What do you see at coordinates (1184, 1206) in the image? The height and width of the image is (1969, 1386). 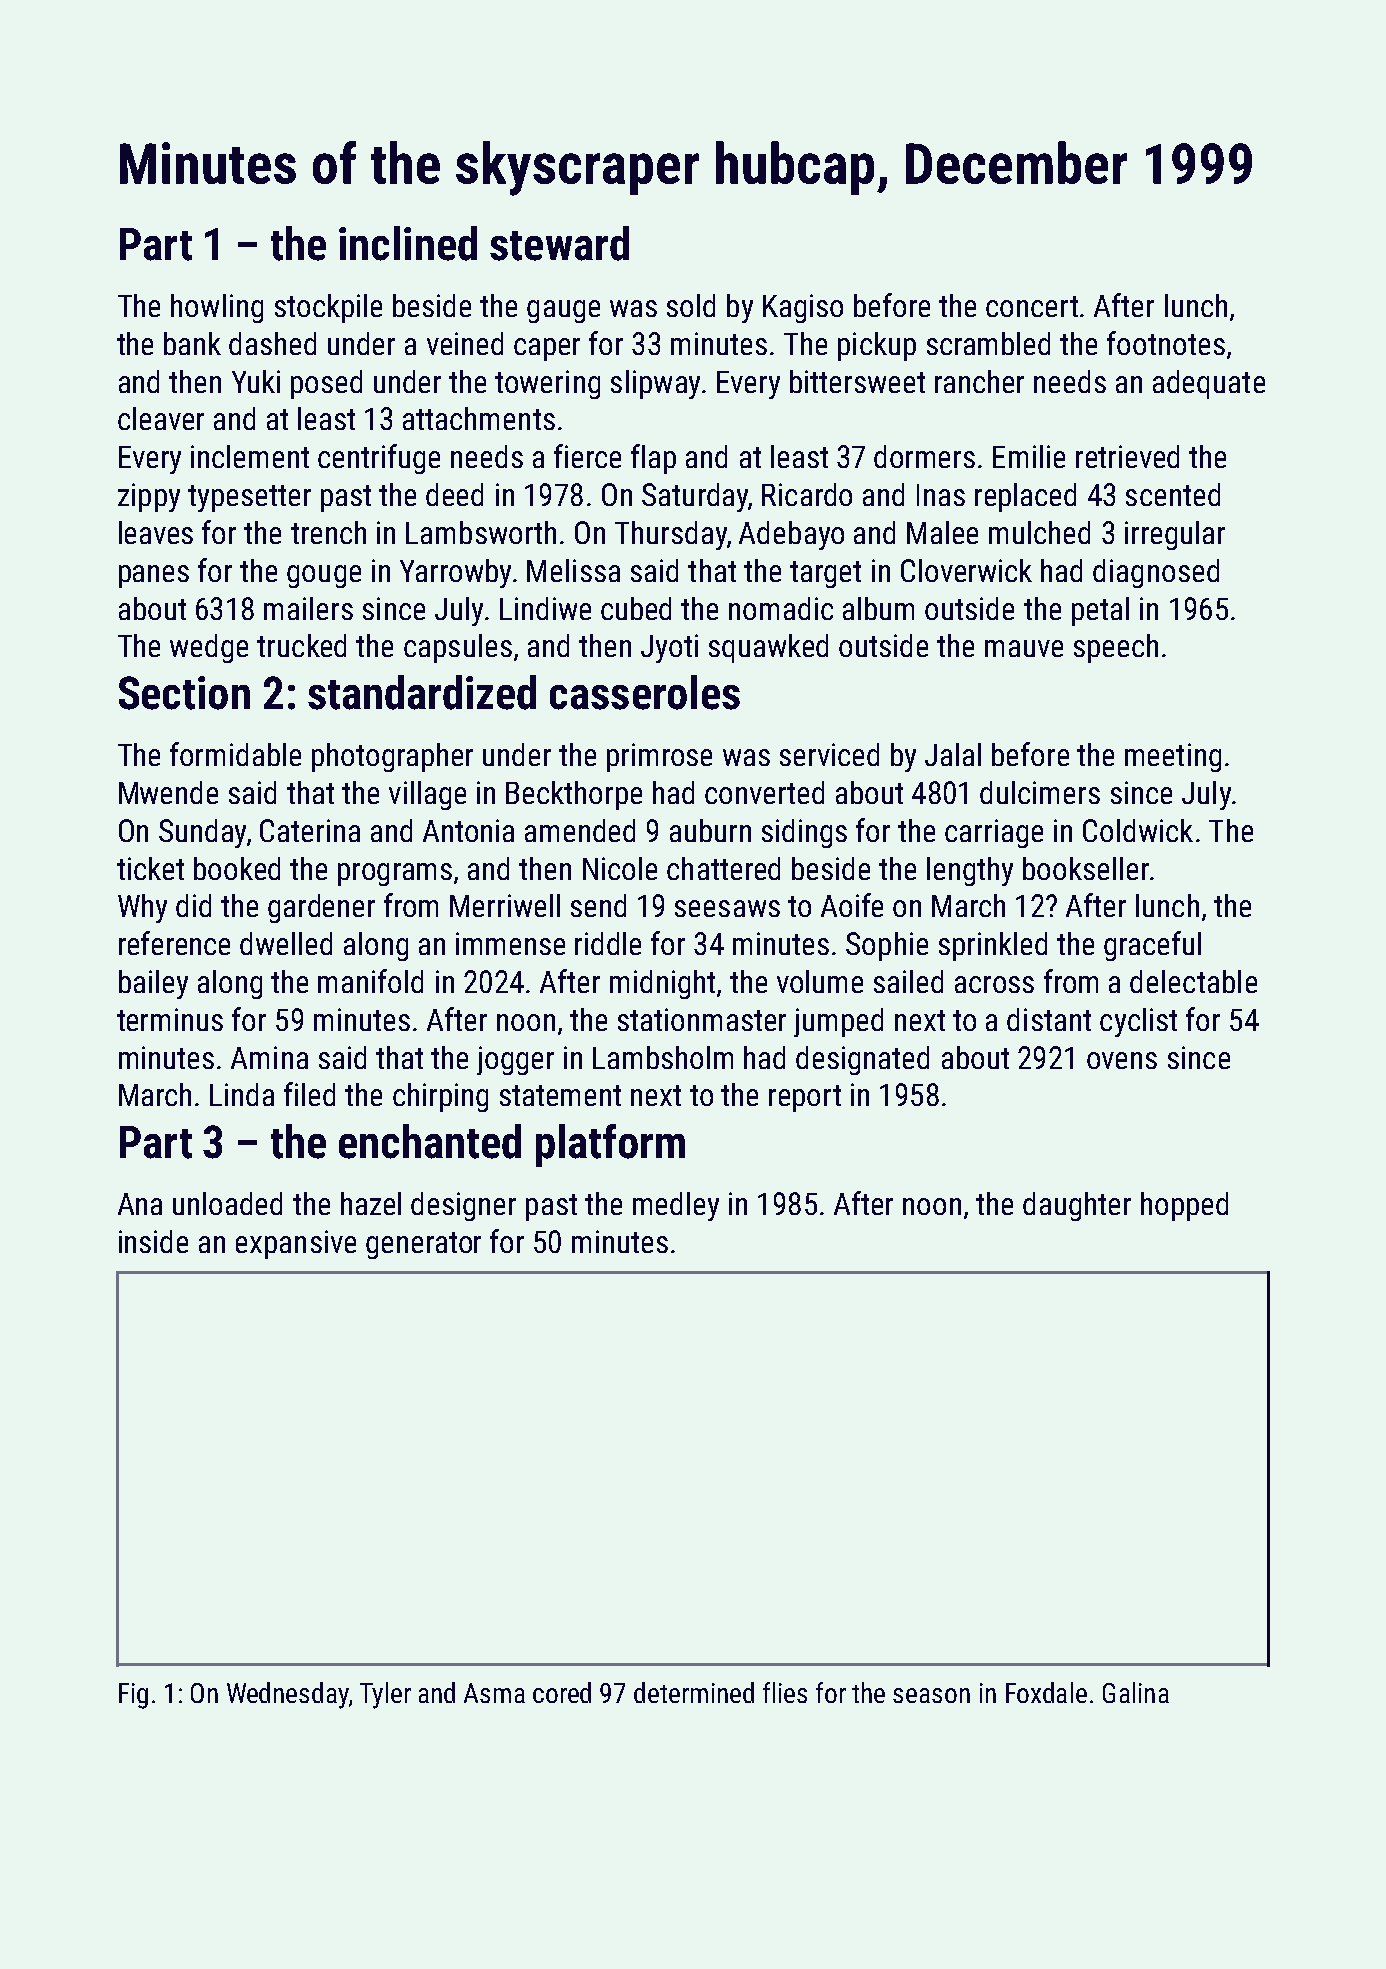 I see `hopped` at bounding box center [1184, 1206].
